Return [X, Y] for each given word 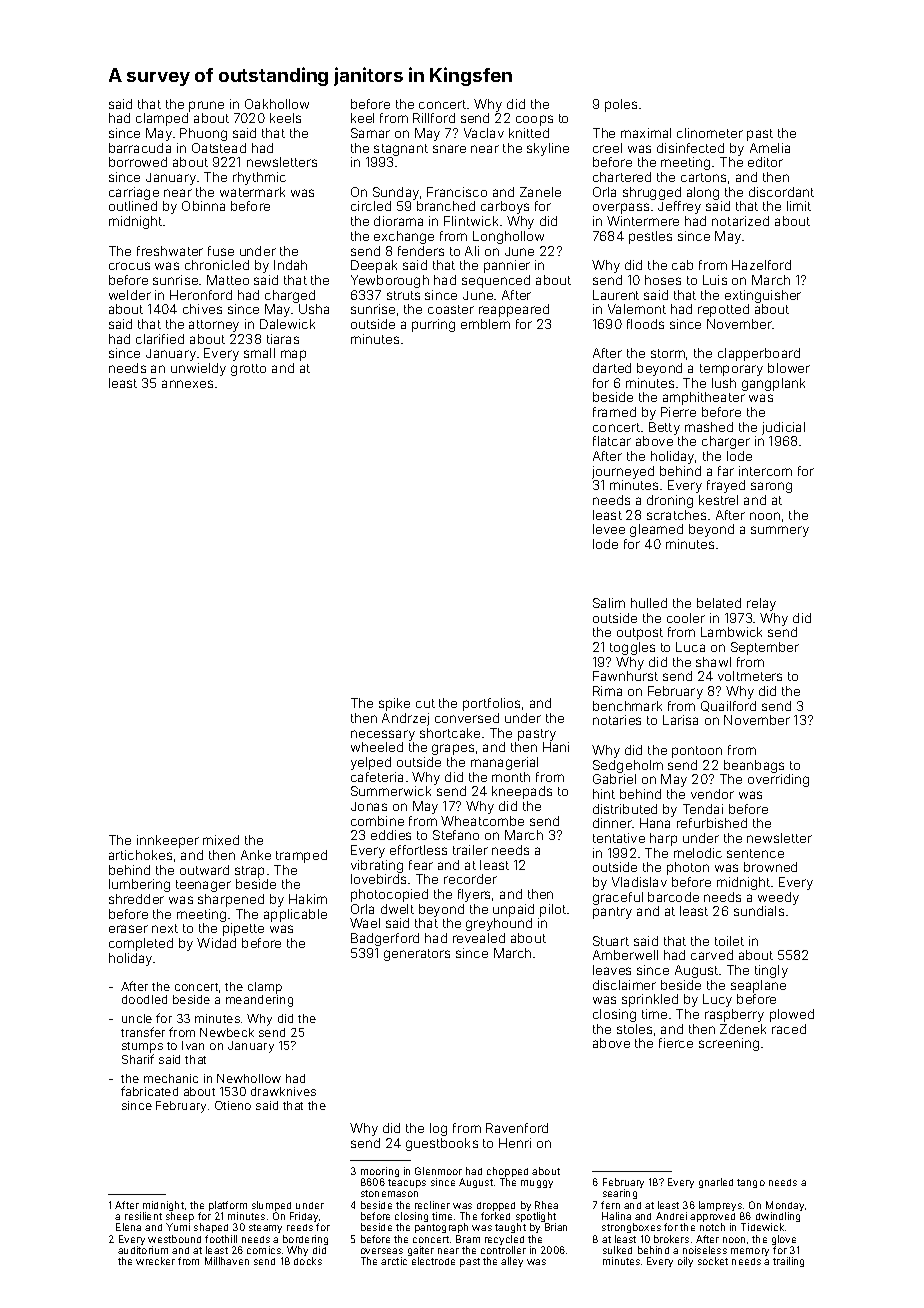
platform [228, 1206]
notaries [617, 720]
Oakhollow [277, 104]
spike [394, 704]
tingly [771, 971]
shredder [136, 899]
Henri [515, 1143]
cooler [686, 618]
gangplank [773, 384]
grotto [248, 370]
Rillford [434, 118]
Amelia [770, 148]
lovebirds [378, 879]
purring [433, 325]
